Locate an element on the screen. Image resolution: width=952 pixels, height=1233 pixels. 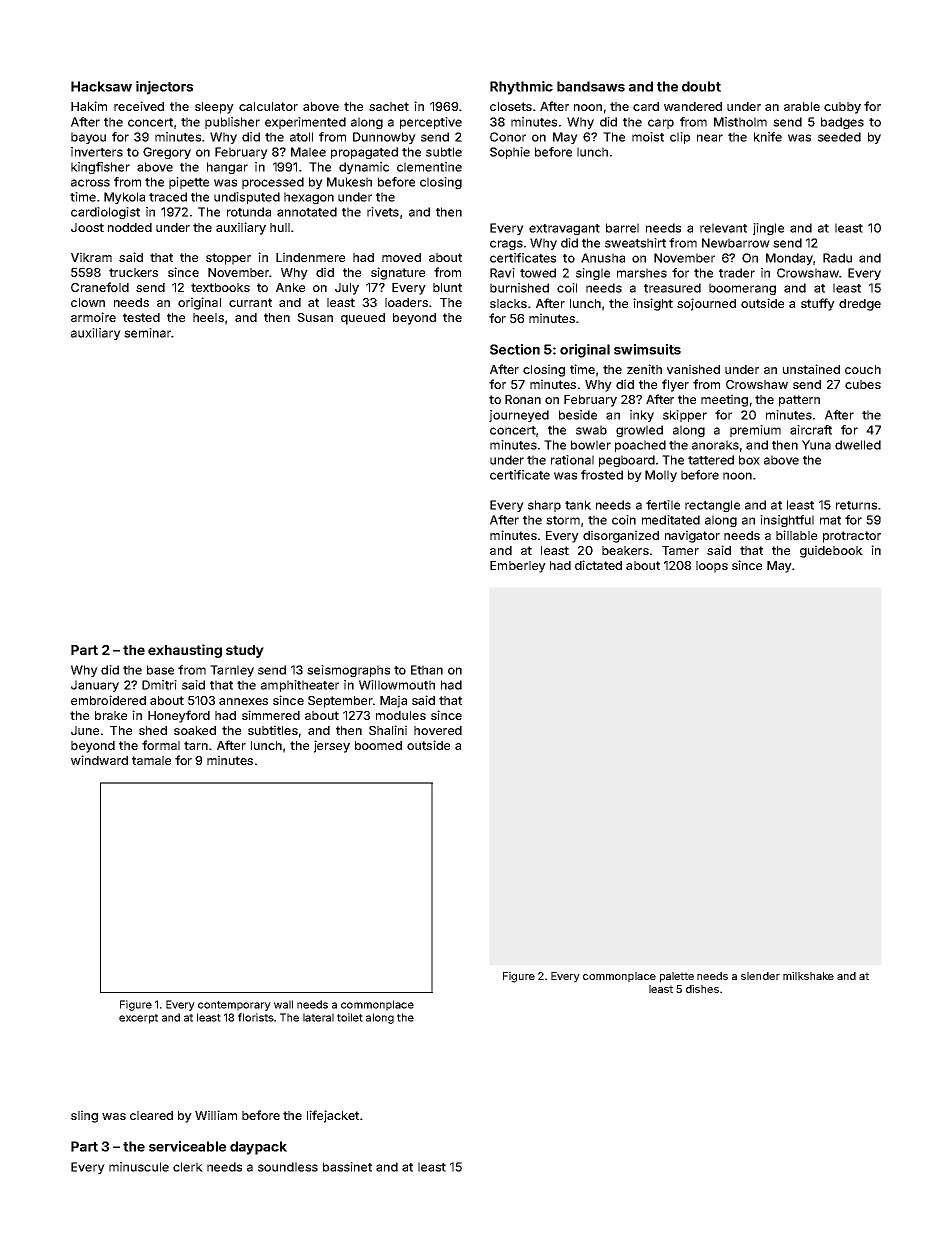
Hacksaw is located at coordinates (101, 86).
